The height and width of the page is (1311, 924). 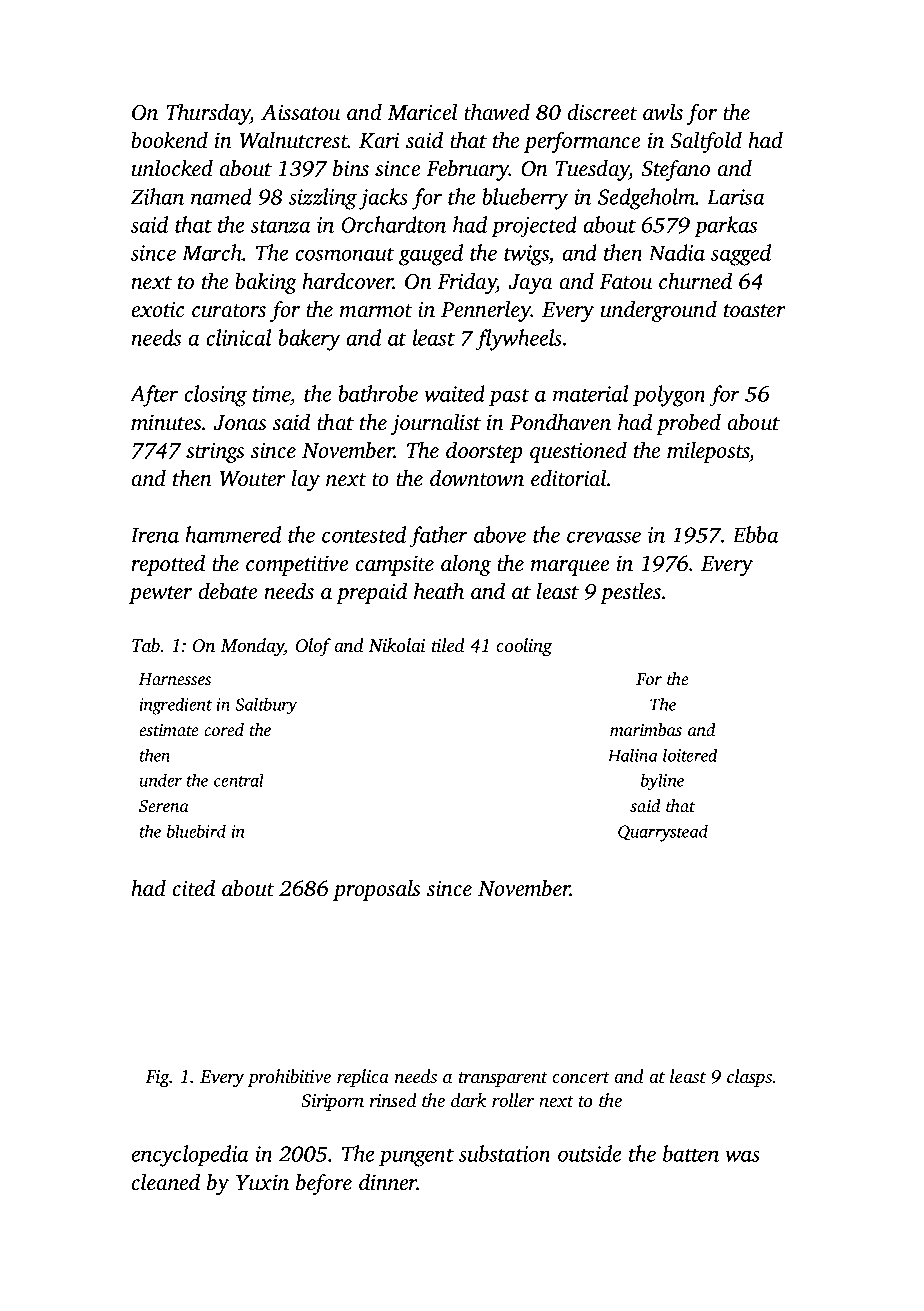 I want to click on awls, so click(x=663, y=112).
